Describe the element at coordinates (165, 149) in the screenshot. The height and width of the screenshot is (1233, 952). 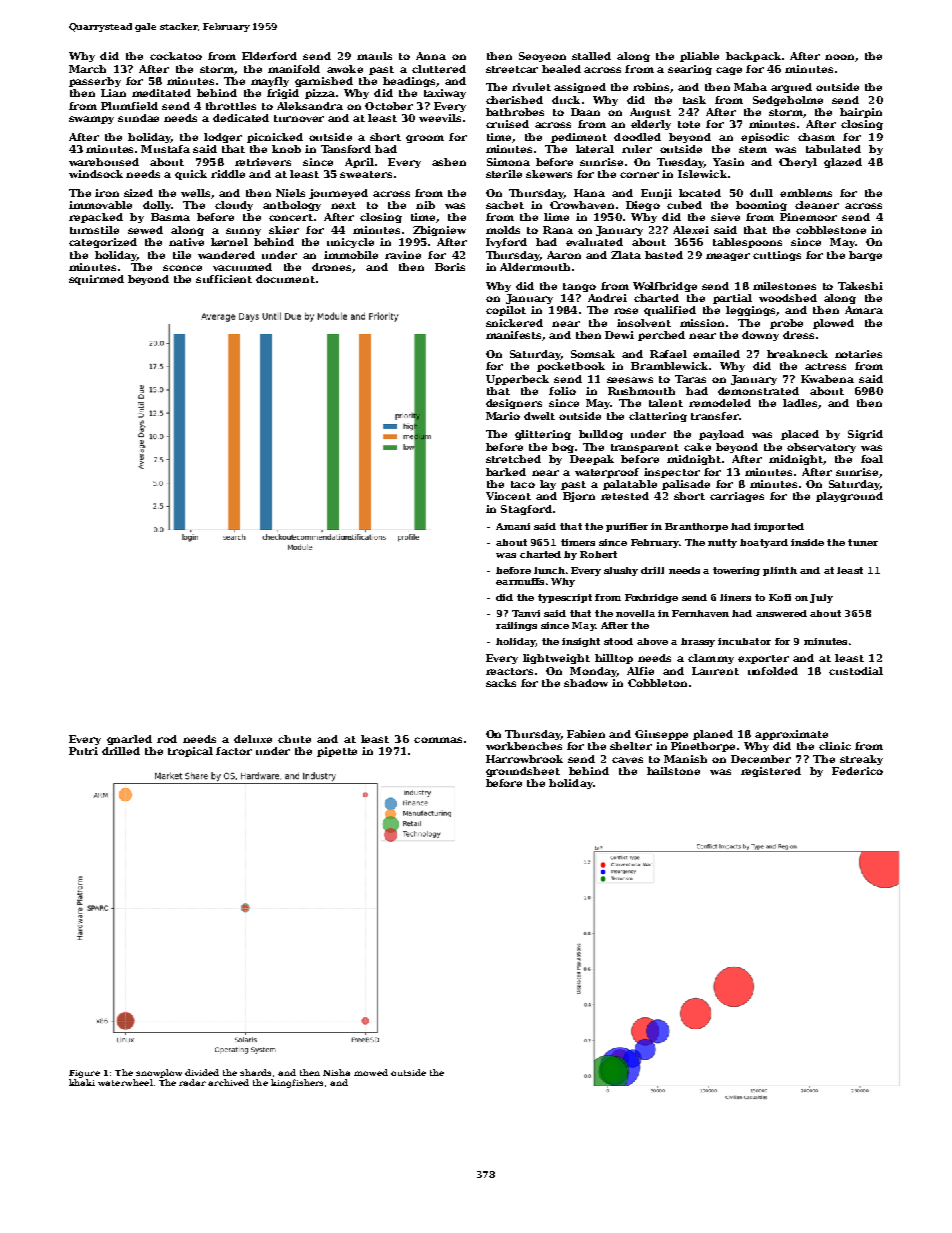
I see `Mustafa` at that location.
